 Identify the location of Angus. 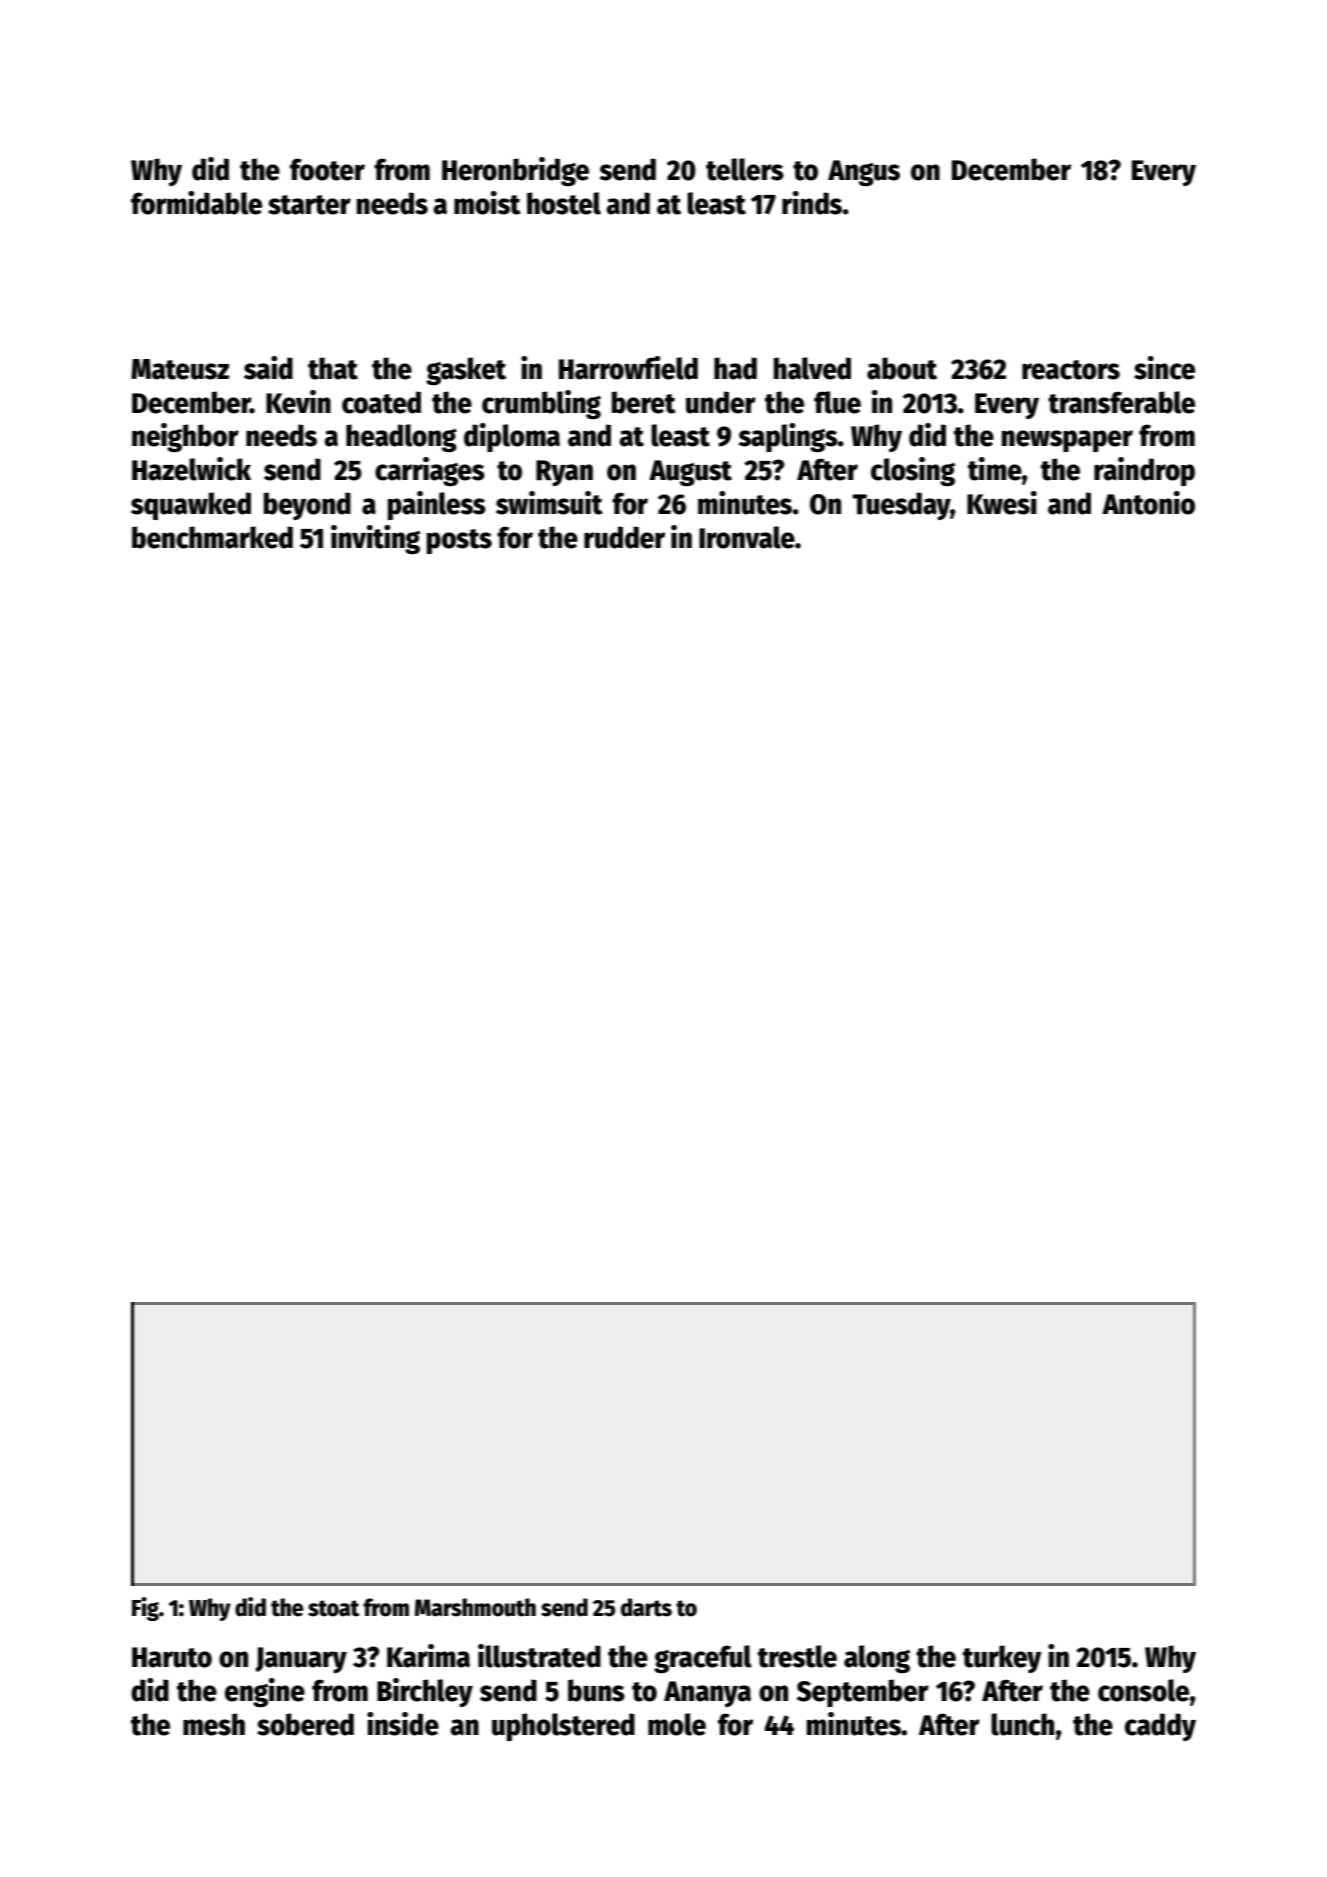
(864, 173).
